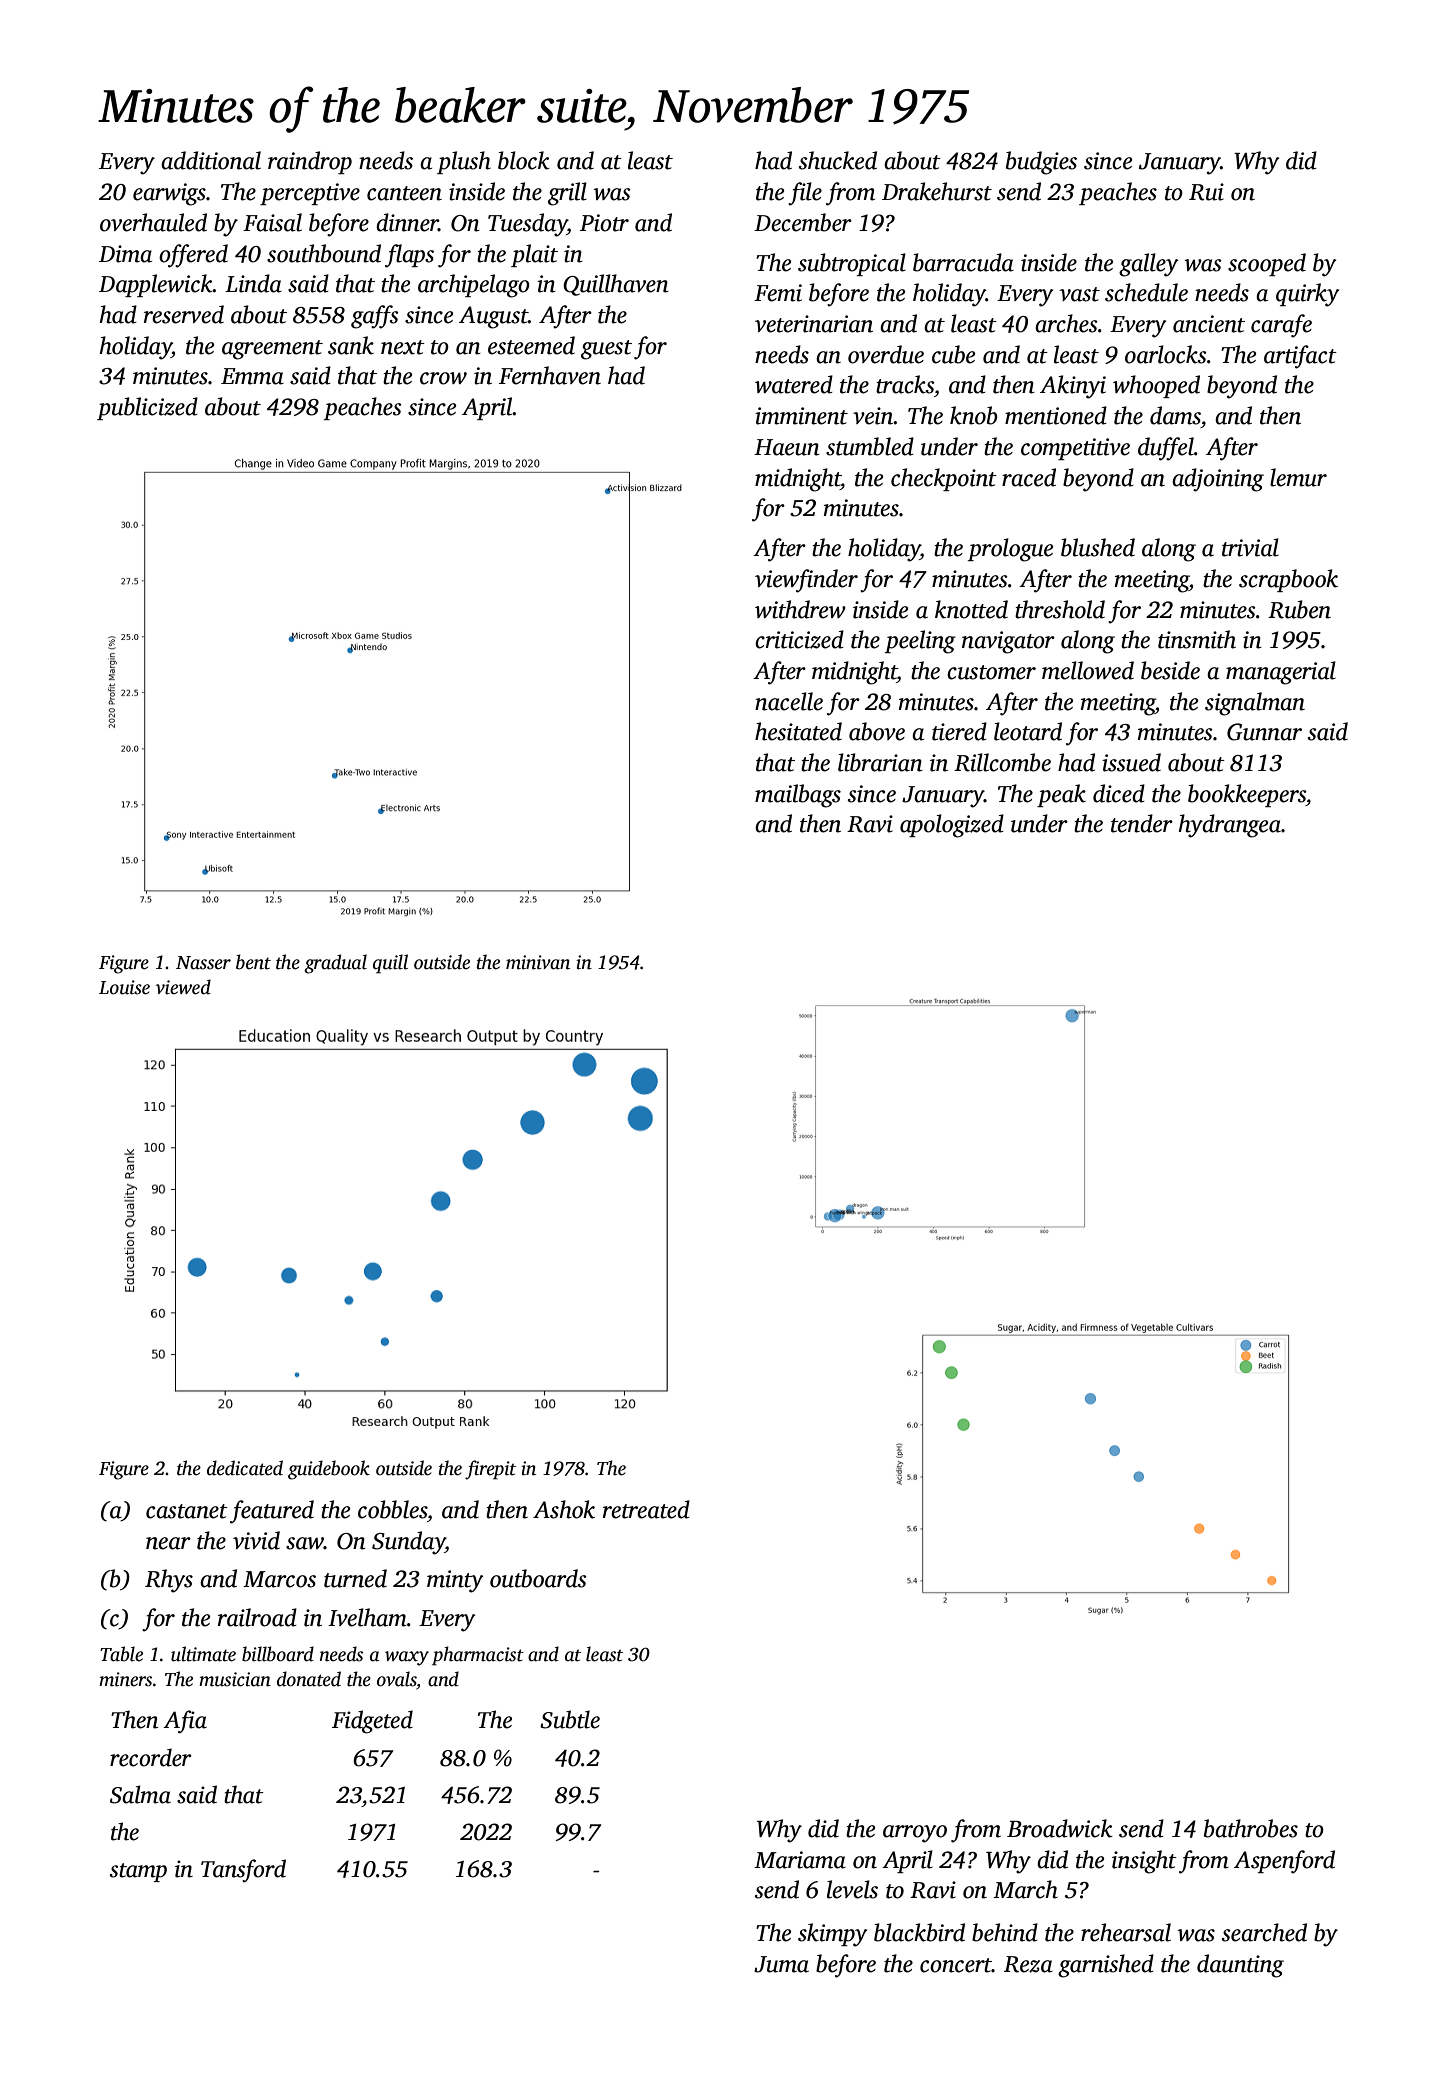 The width and height of the screenshot is (1450, 2100). What do you see at coordinates (1060, 609) in the screenshot?
I see `threshold` at bounding box center [1060, 609].
